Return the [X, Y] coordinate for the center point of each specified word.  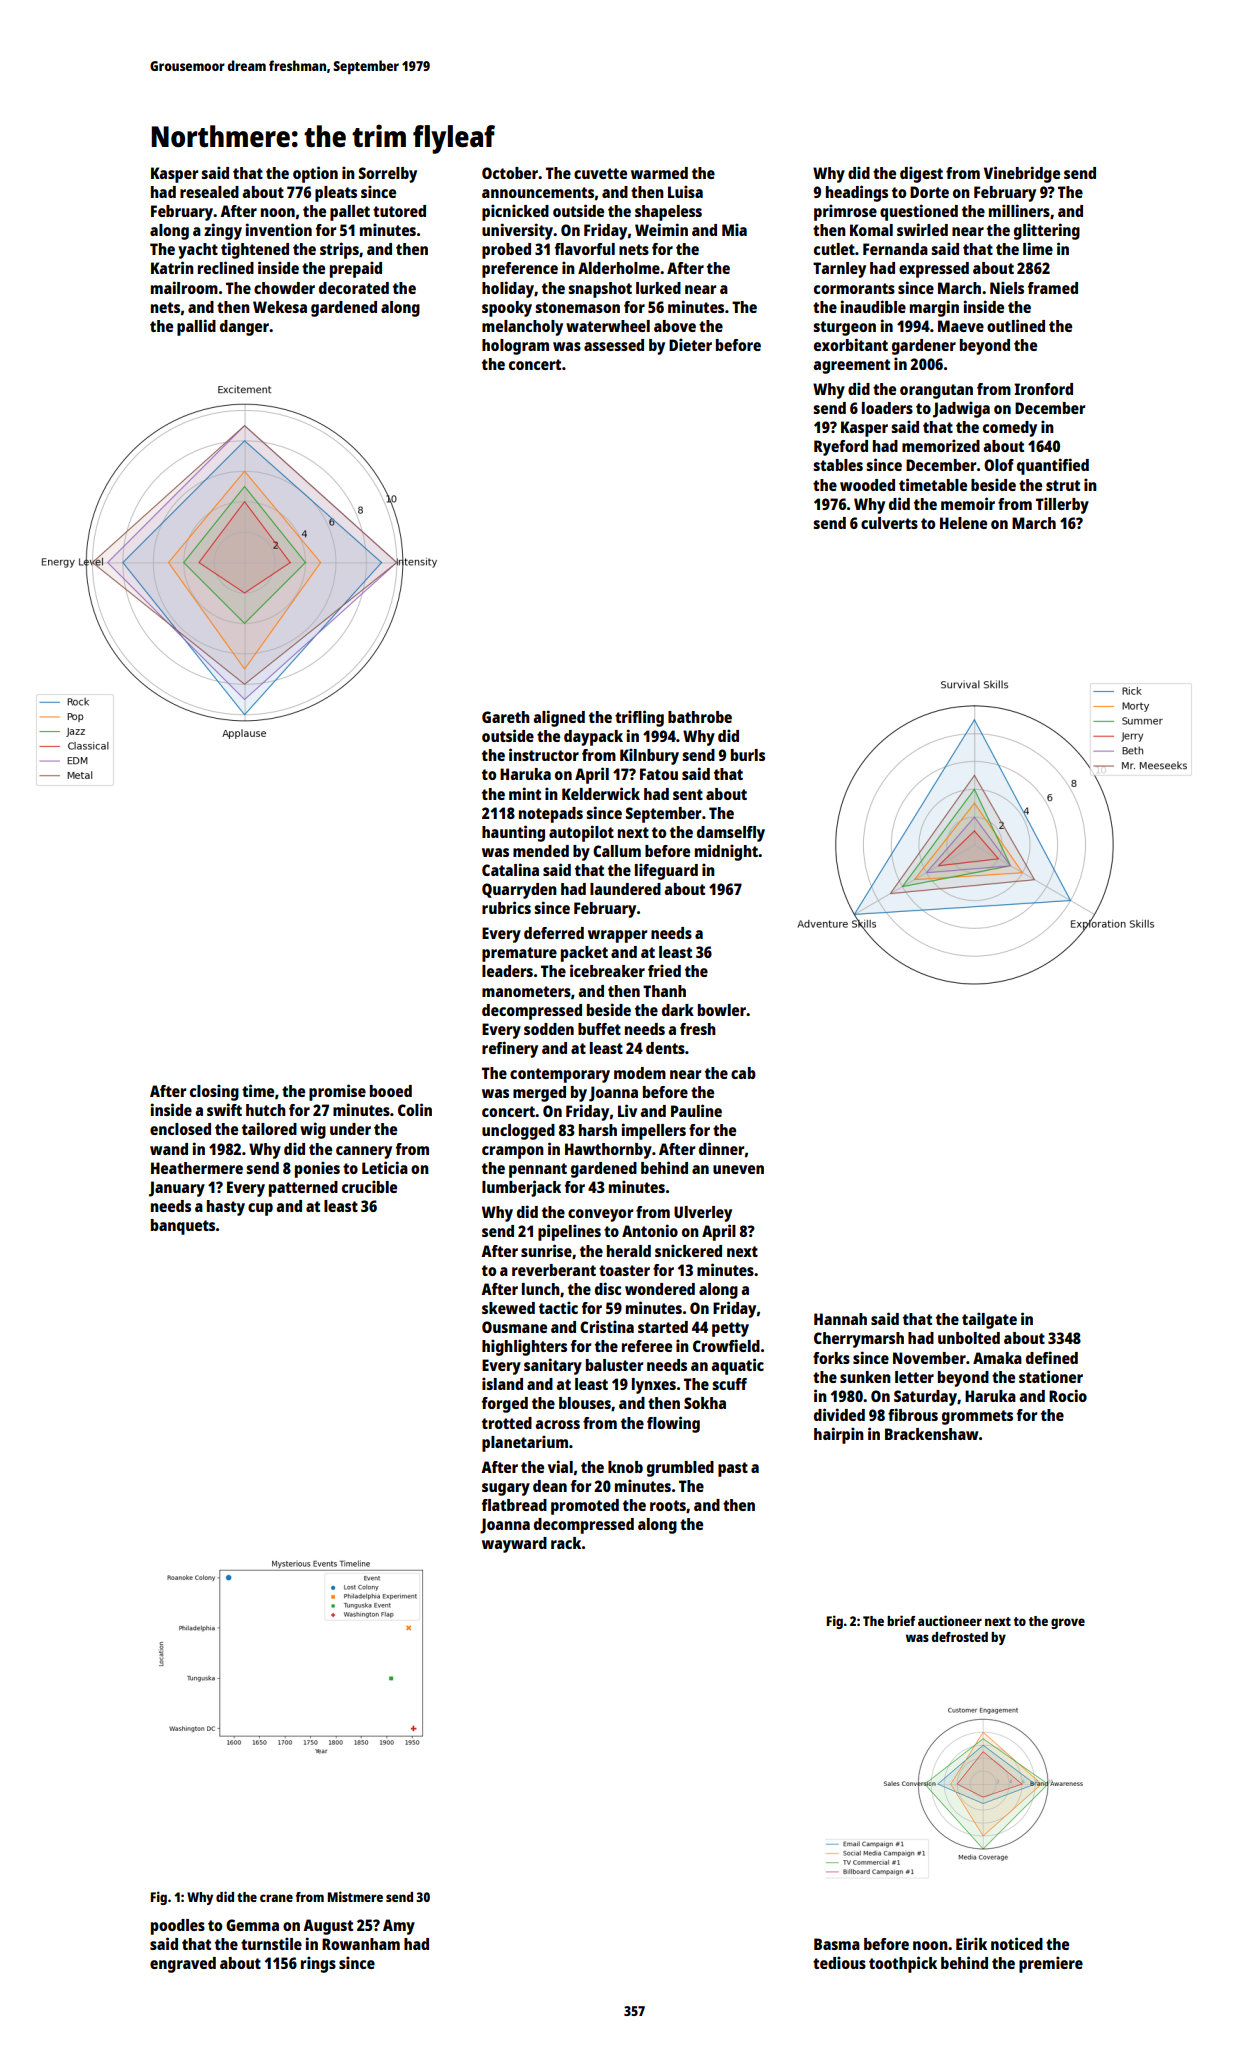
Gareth [506, 717]
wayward [514, 1545]
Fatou [659, 774]
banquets [183, 1227]
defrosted [959, 1637]
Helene [963, 523]
